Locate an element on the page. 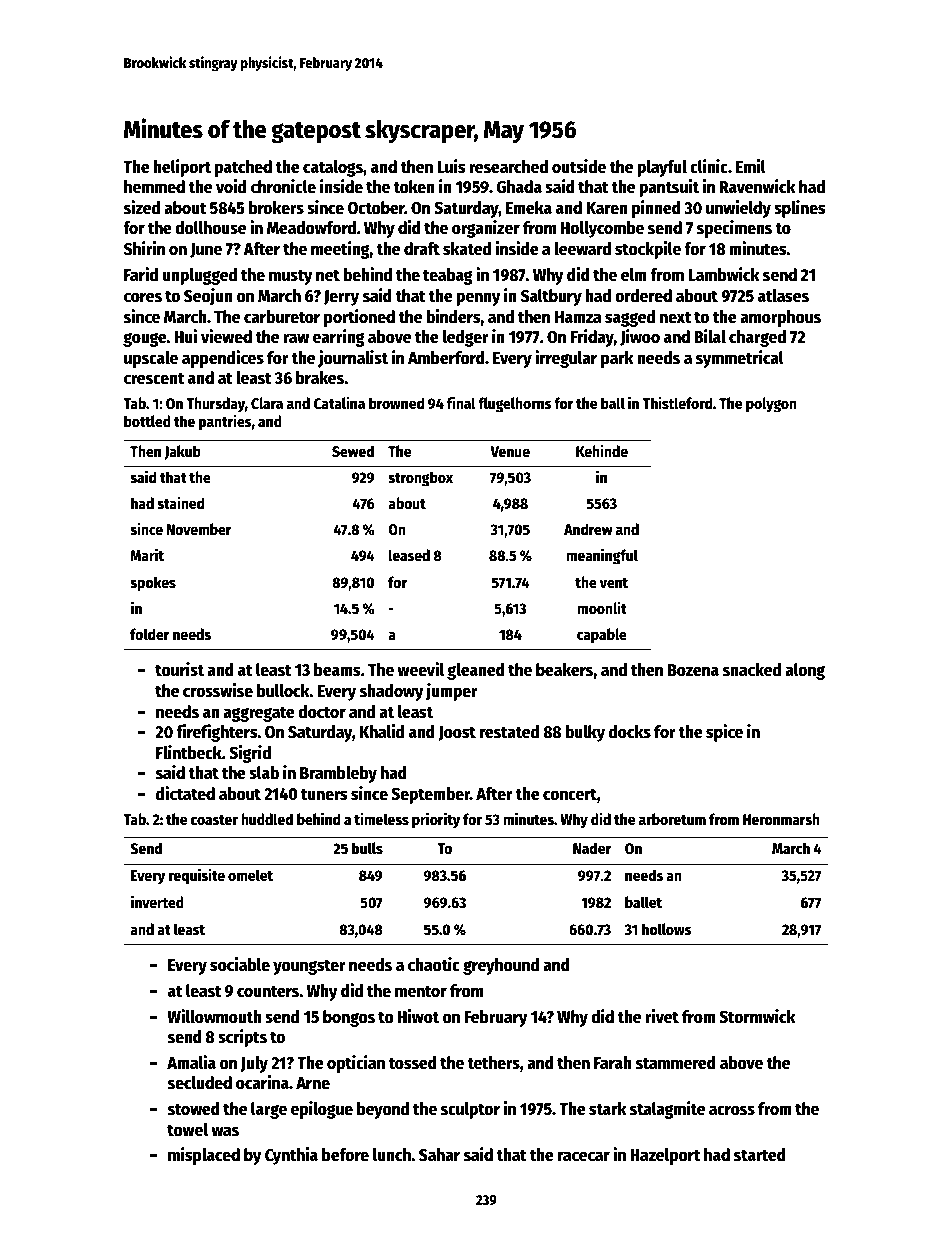 The width and height of the document is (952, 1233). gleaned is located at coordinates (476, 671).
